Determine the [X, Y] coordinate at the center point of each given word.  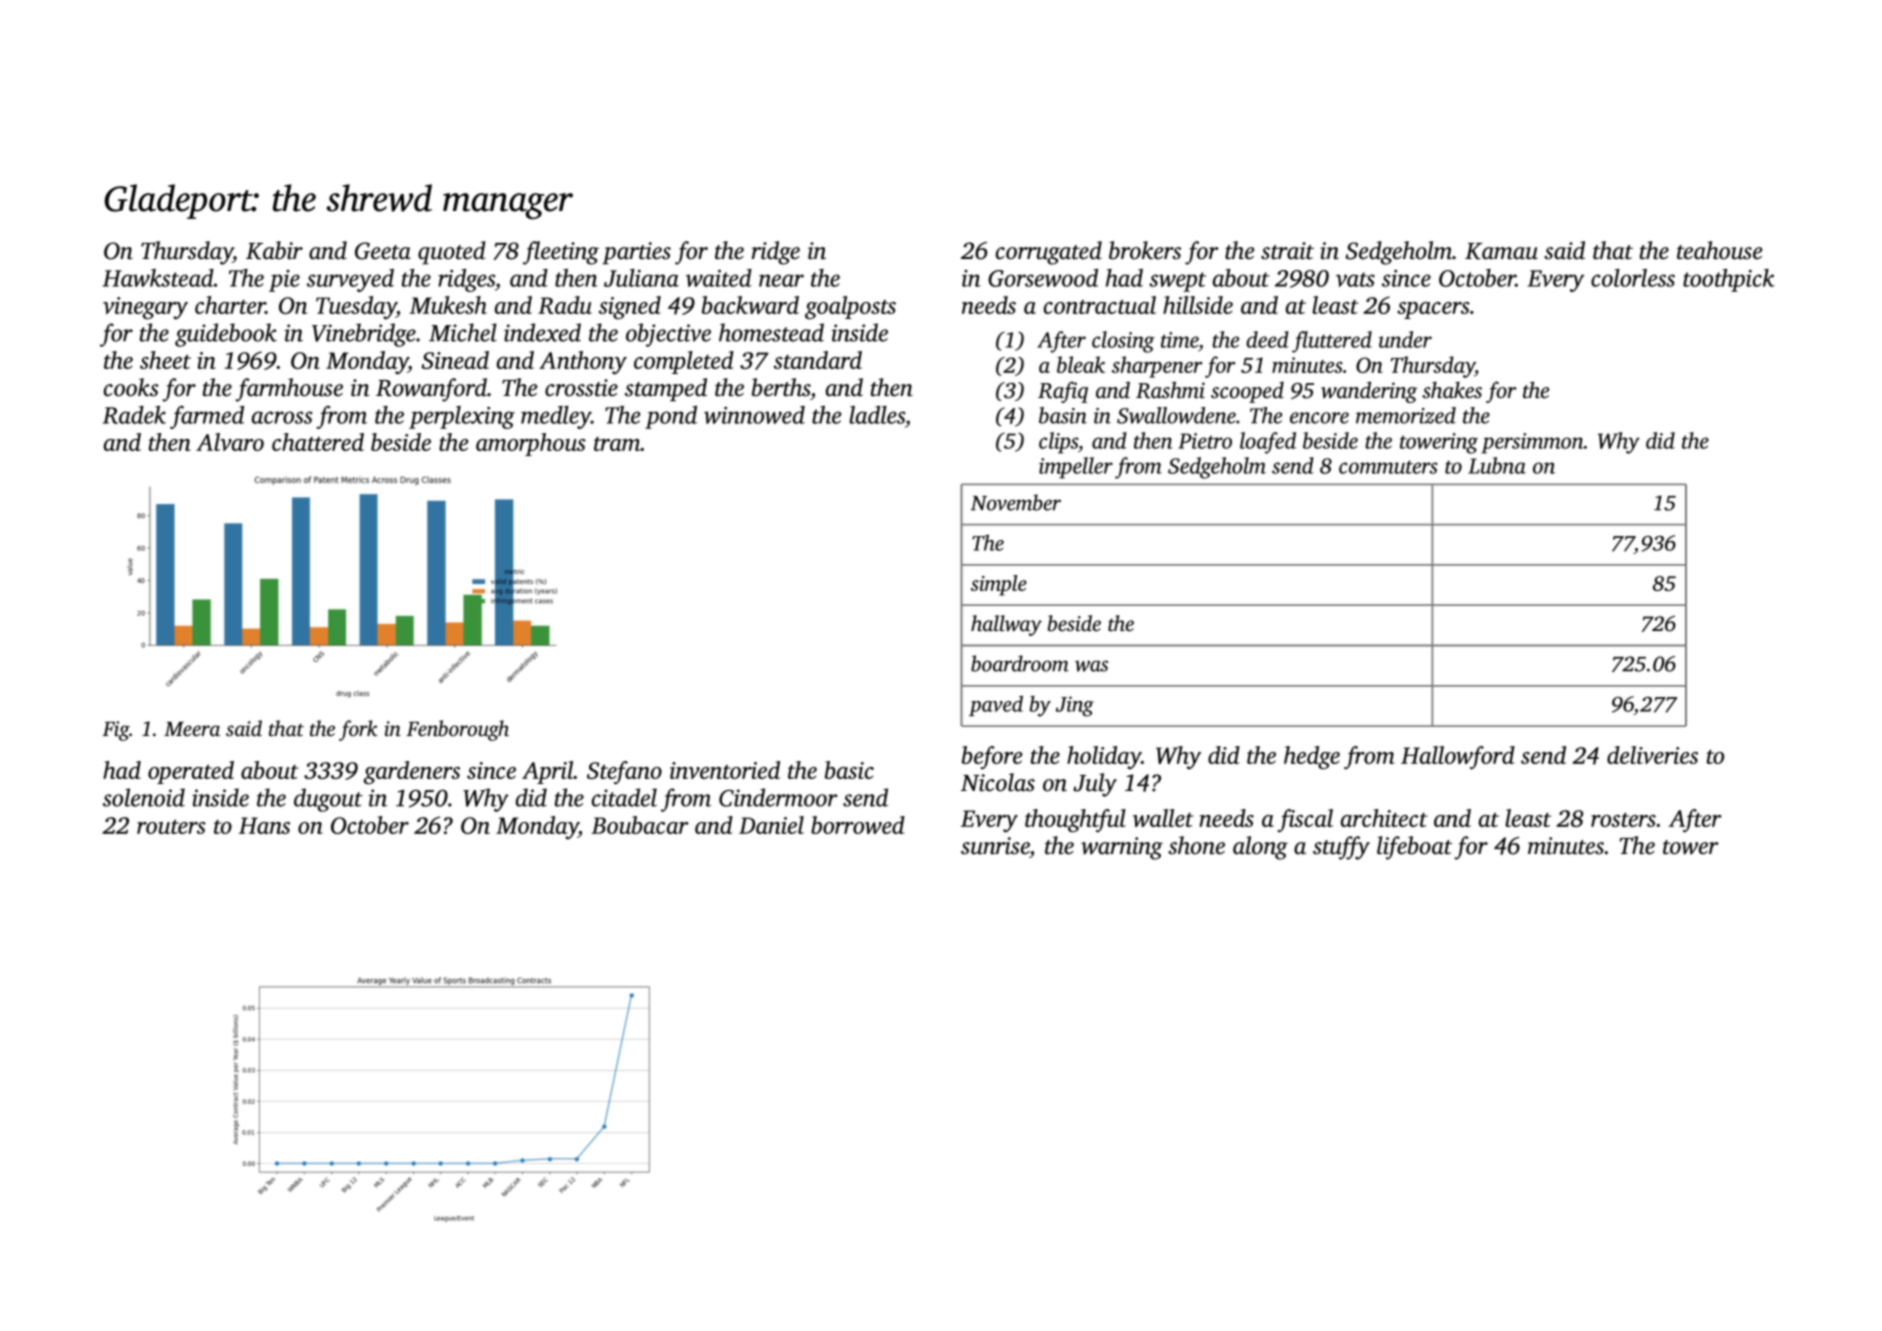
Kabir [274, 250]
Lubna [1497, 465]
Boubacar [640, 825]
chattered [318, 442]
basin [1063, 415]
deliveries [1652, 755]
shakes [1452, 390]
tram [617, 444]
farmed [207, 417]
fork [358, 730]
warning [1122, 848]
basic [849, 770]
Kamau [1501, 251]
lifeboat [1414, 848]
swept [1177, 282]
